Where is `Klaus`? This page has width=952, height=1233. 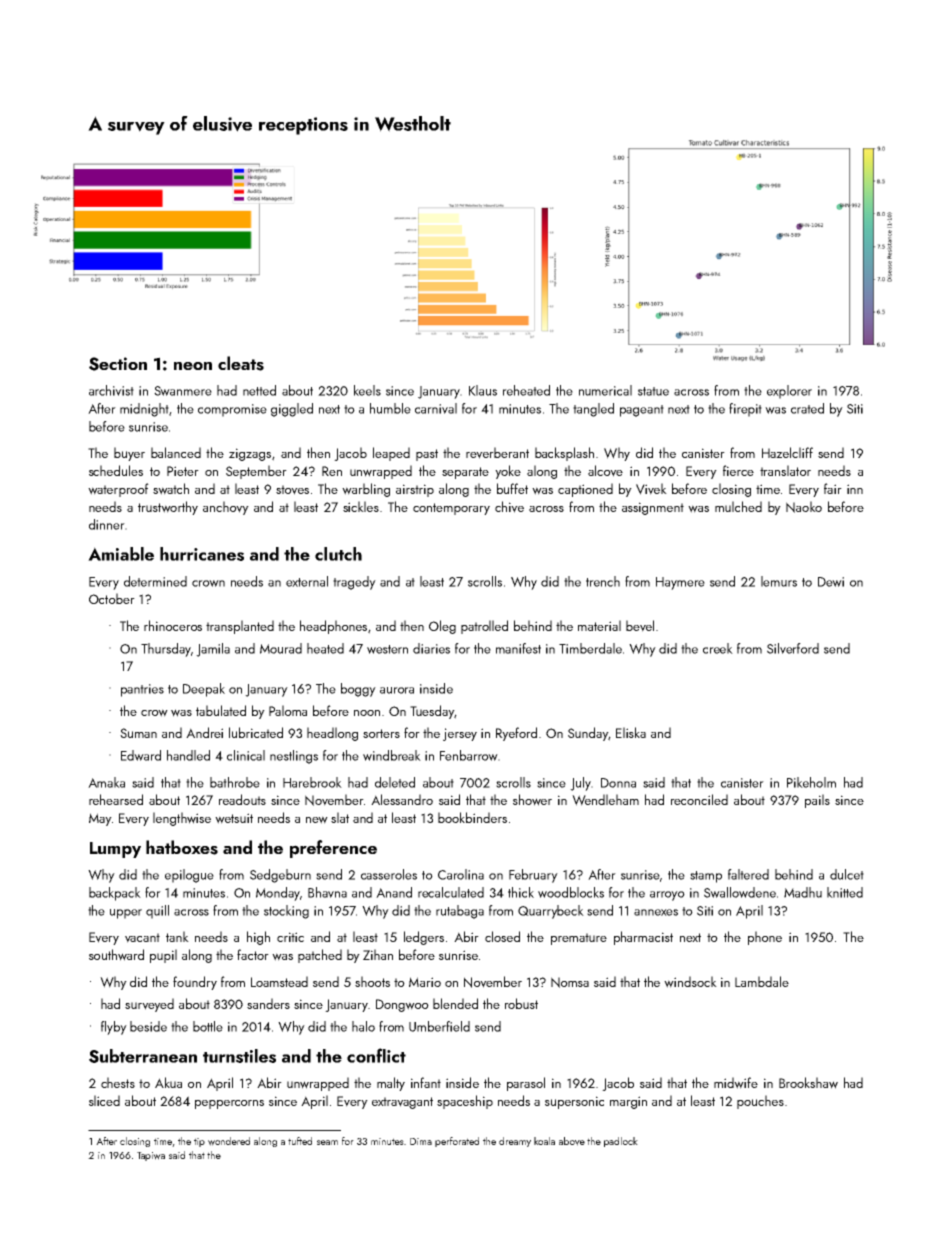 Klaus is located at coordinates (483, 390).
